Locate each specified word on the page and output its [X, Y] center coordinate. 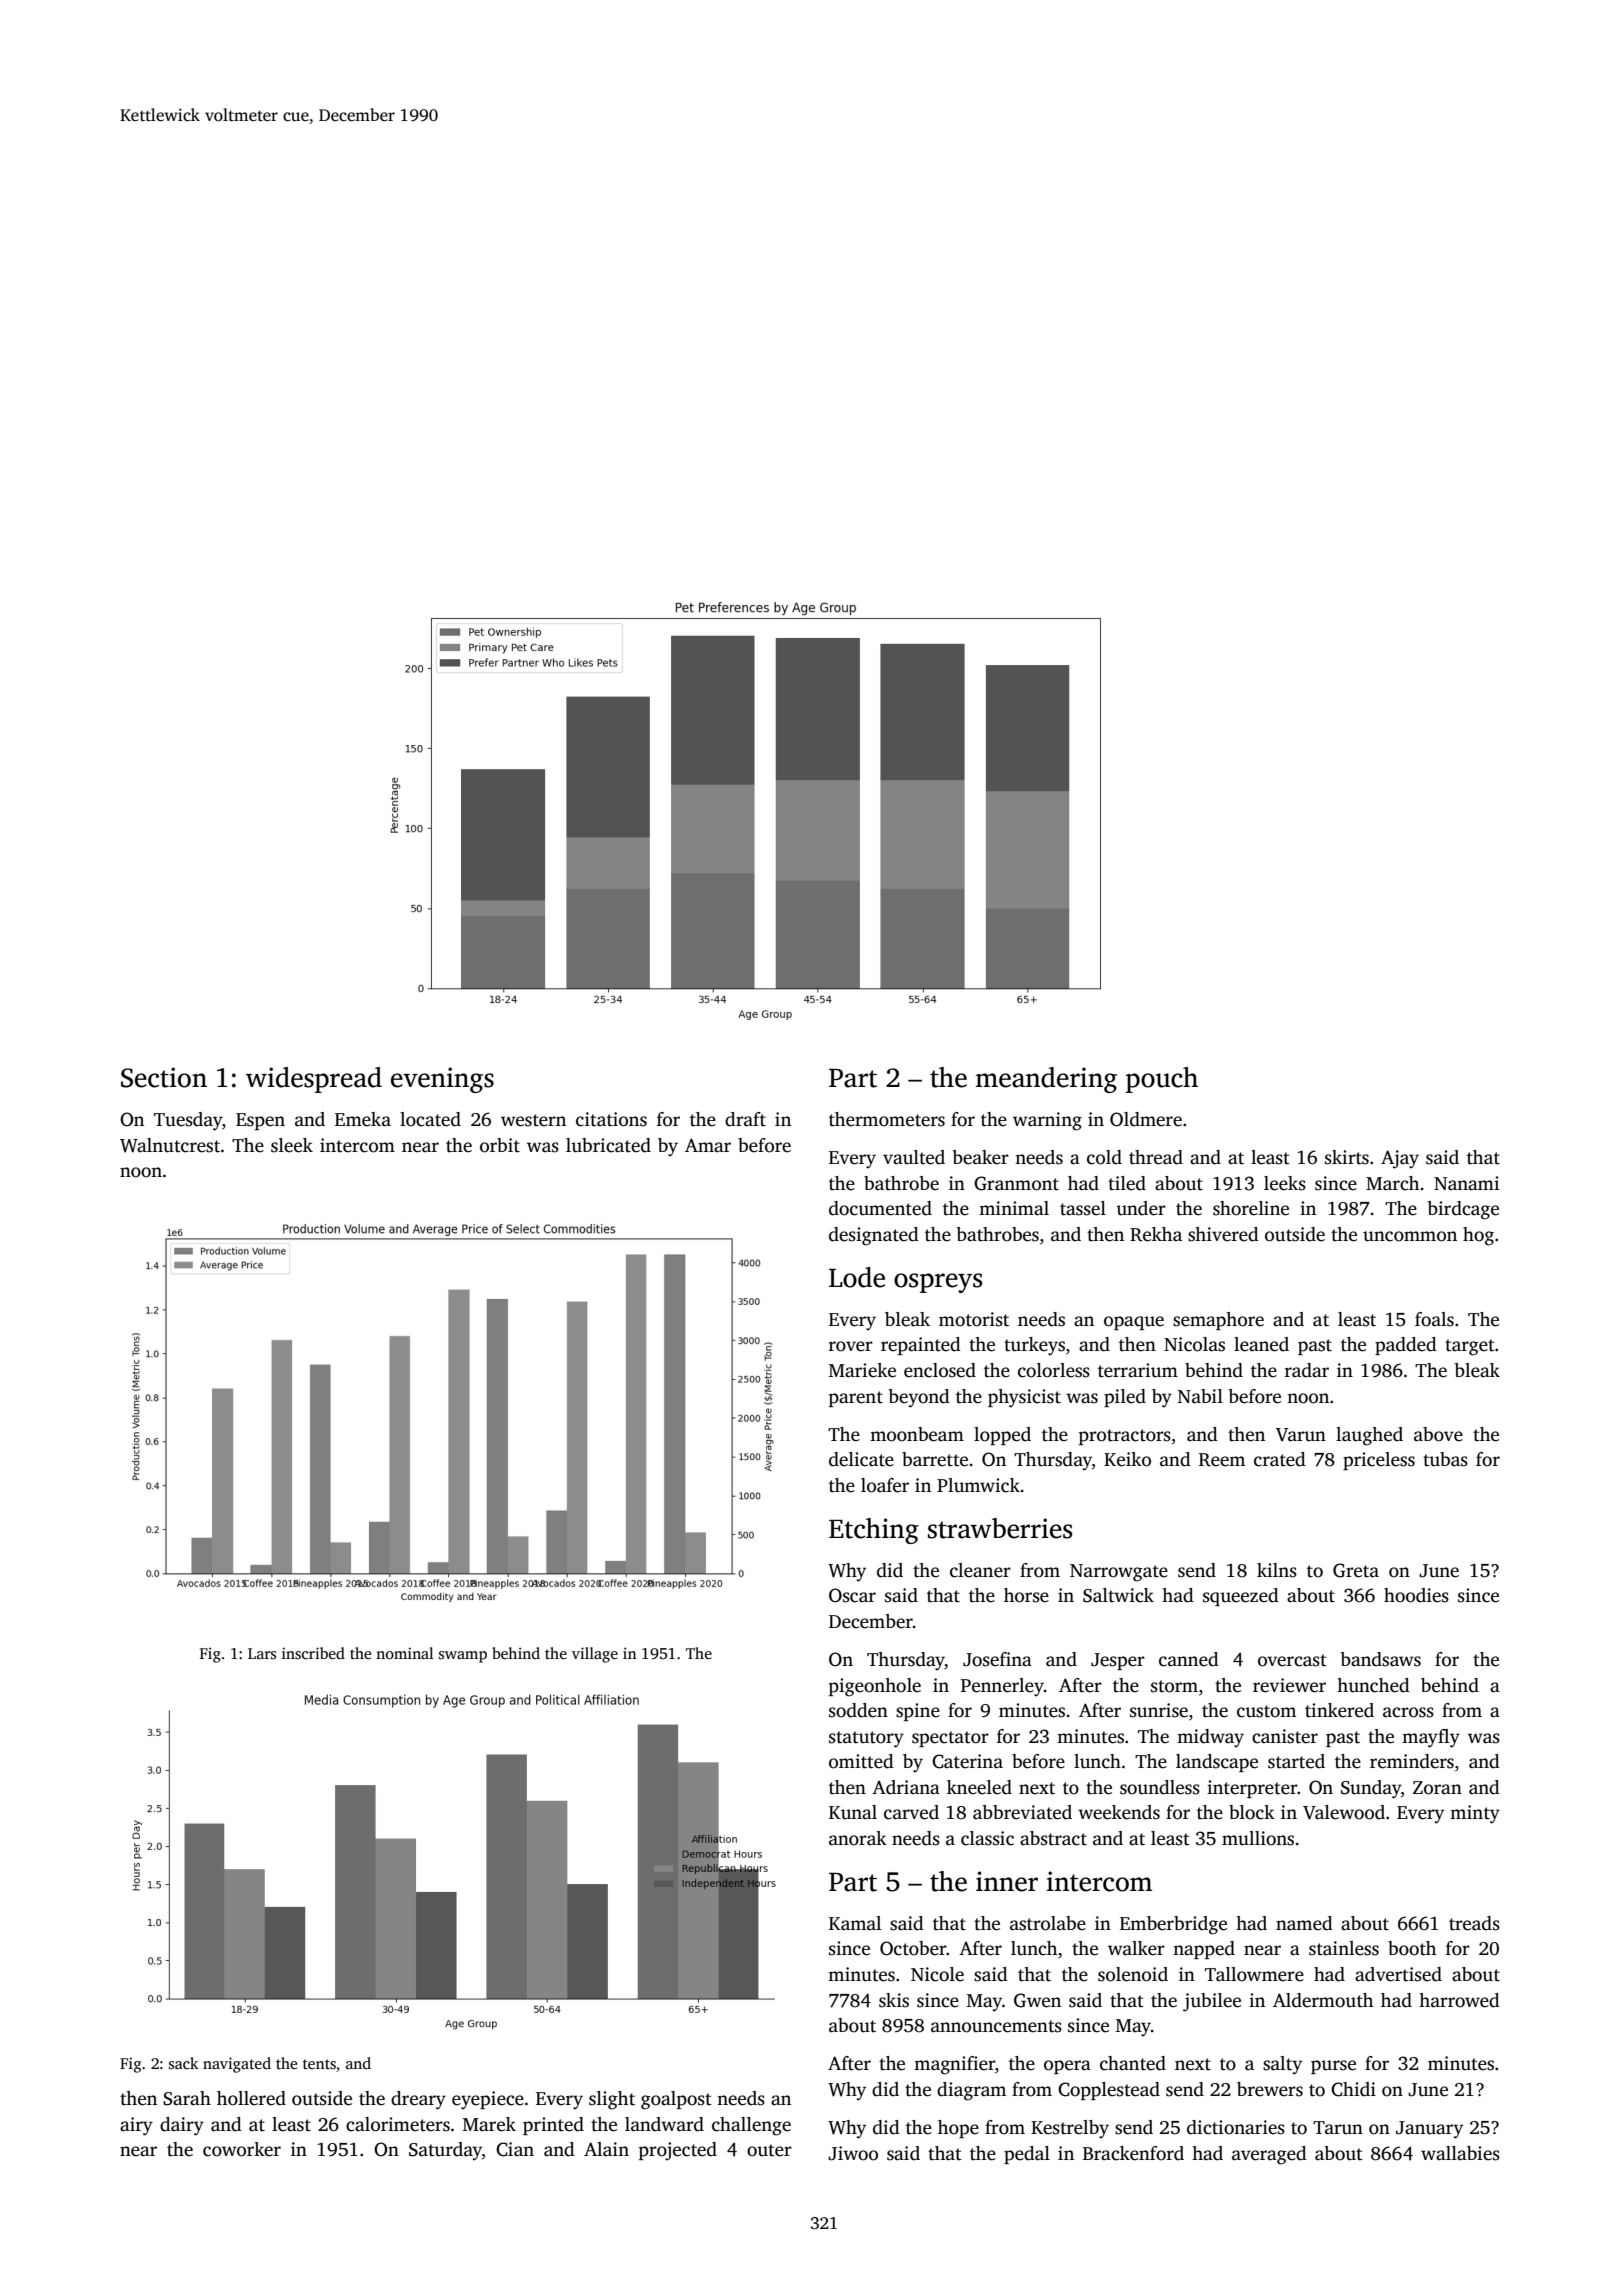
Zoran [1437, 1788]
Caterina [967, 1761]
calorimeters [398, 2124]
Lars [262, 1653]
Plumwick [978, 1485]
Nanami [1466, 1183]
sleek [292, 1145]
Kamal [855, 1923]
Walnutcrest [170, 1145]
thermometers [887, 1119]
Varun [1301, 1435]
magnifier [954, 2065]
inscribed [313, 1653]
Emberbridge [1173, 1925]
